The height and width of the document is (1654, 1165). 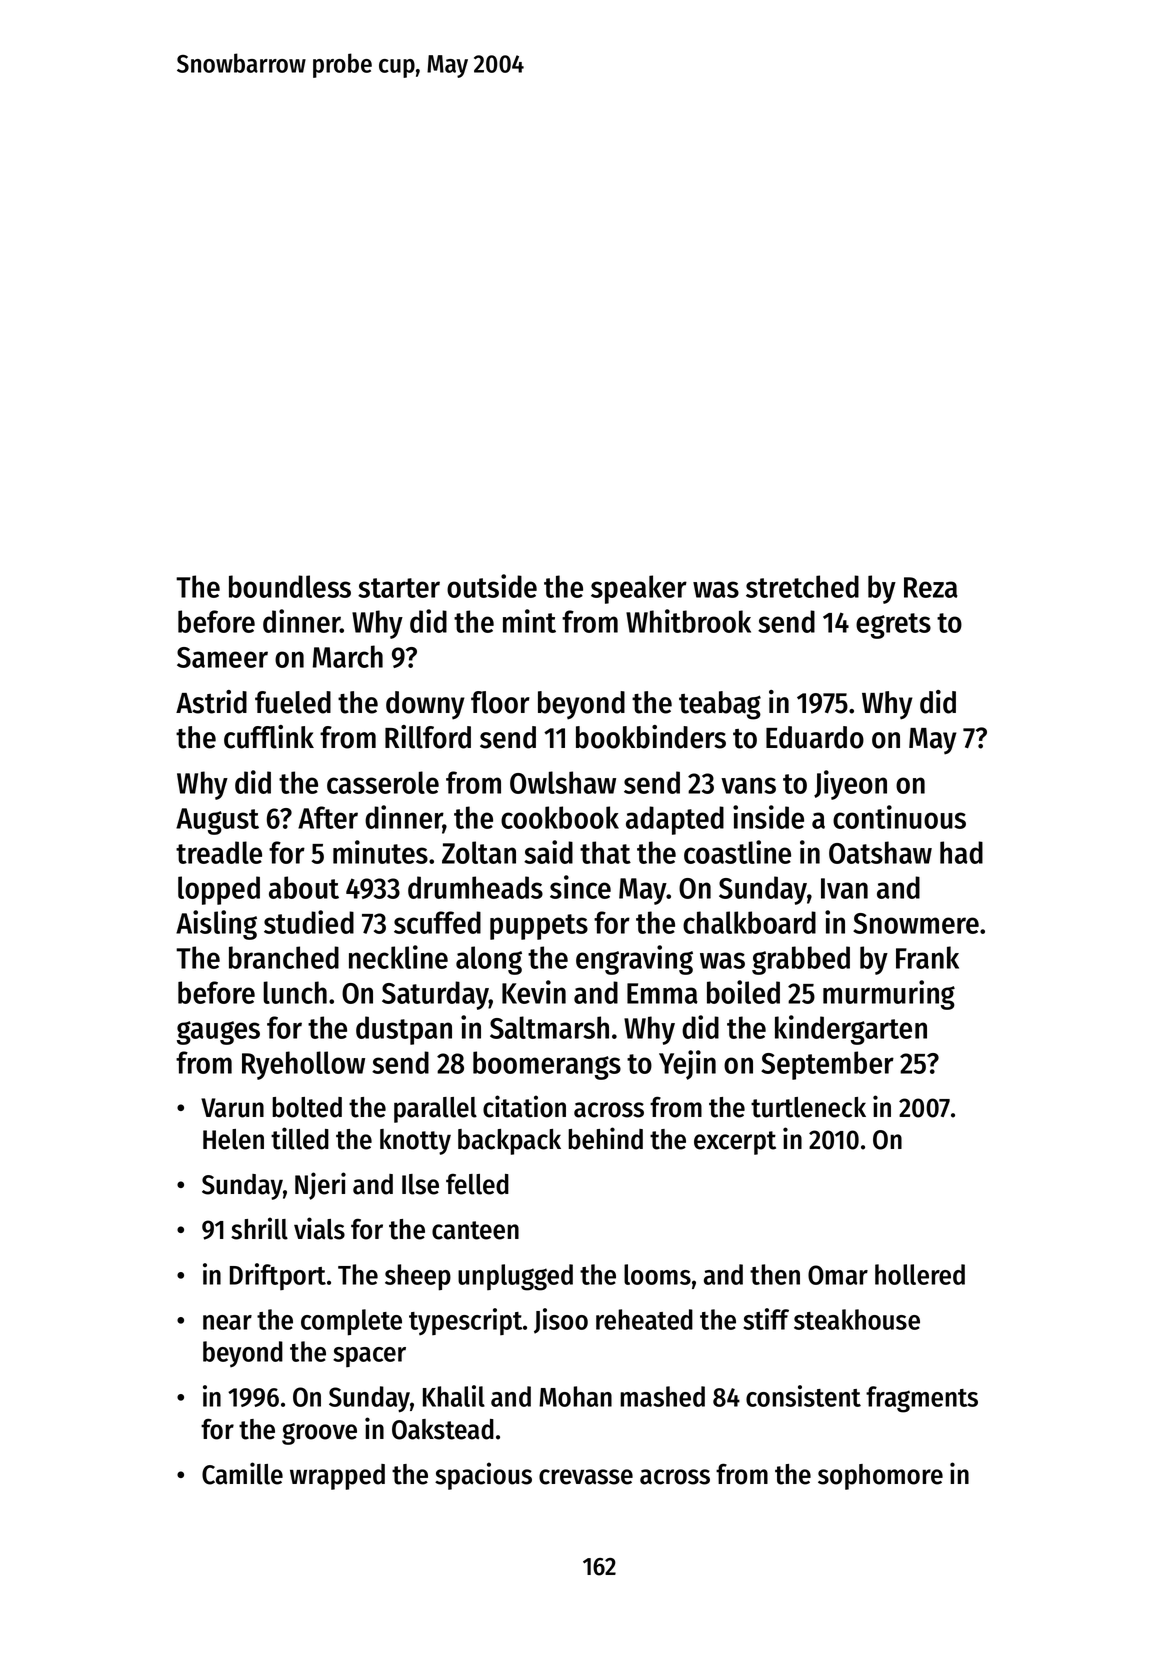 What do you see at coordinates (662, 993) in the document?
I see `Emma` at bounding box center [662, 993].
